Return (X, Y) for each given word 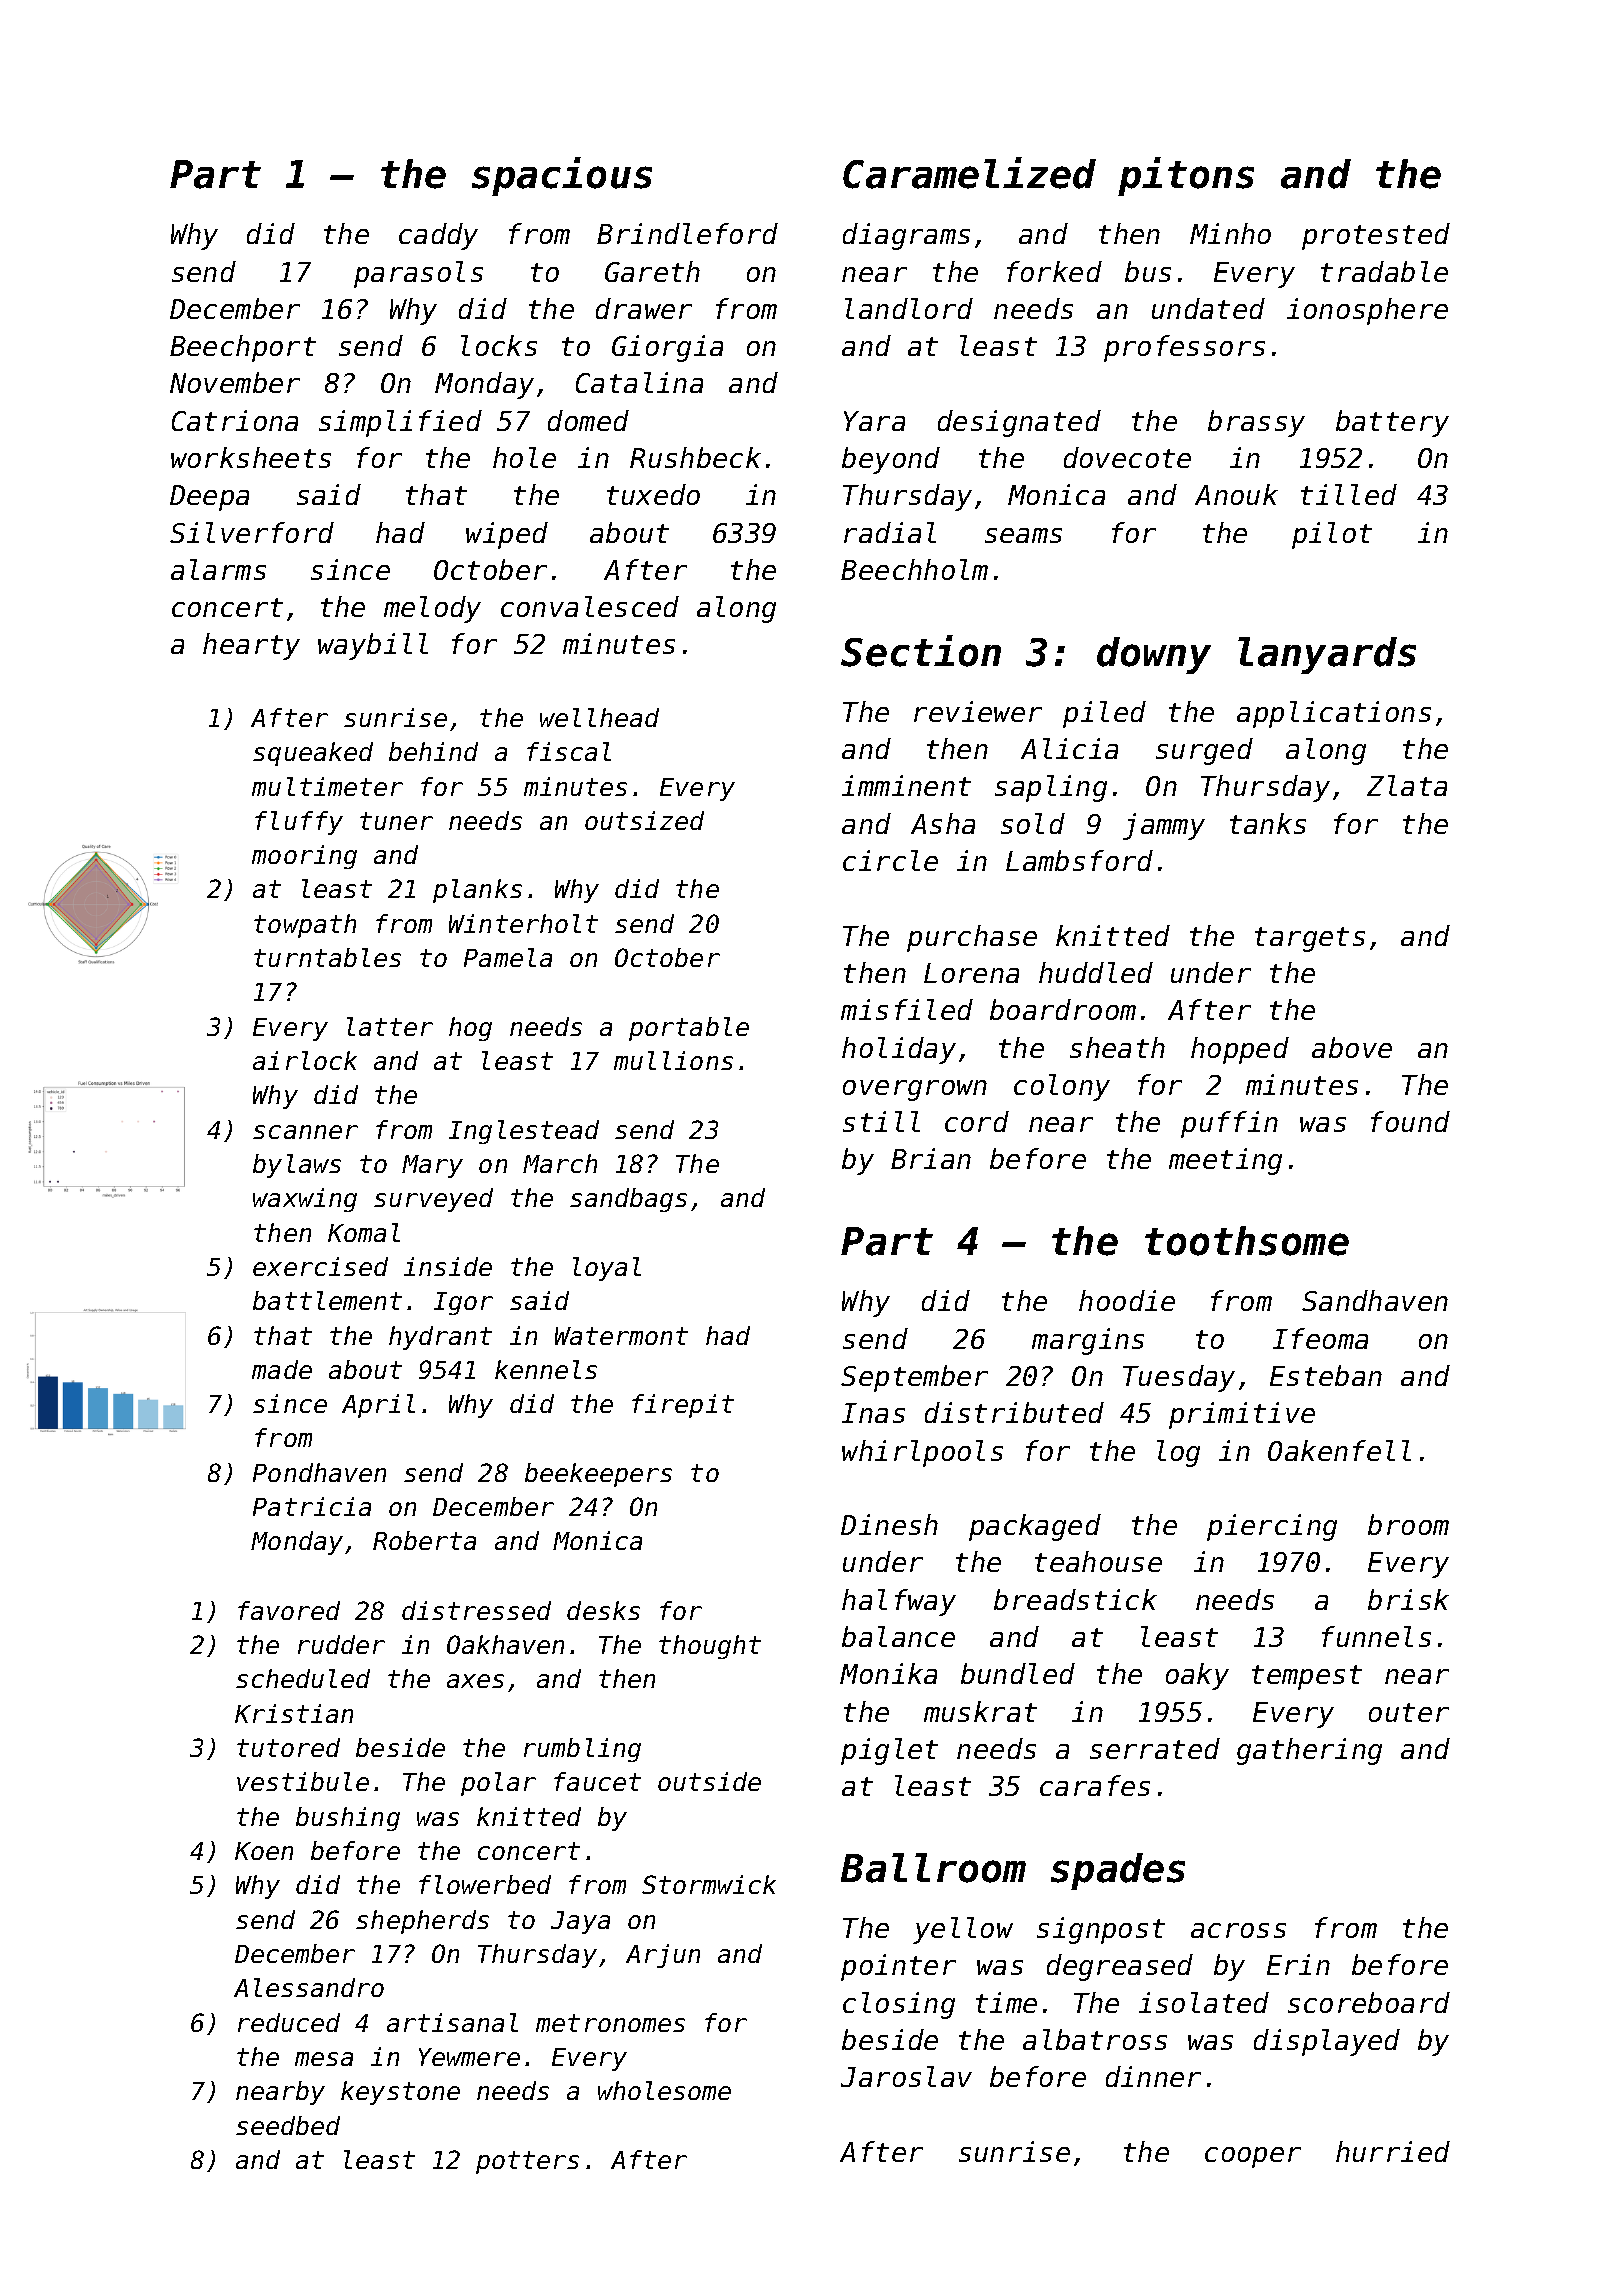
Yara (874, 421)
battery (1392, 423)
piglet (889, 1751)
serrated (1155, 1748)
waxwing (305, 1200)
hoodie (1127, 1300)
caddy (438, 236)
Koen (264, 1851)
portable (689, 1029)
